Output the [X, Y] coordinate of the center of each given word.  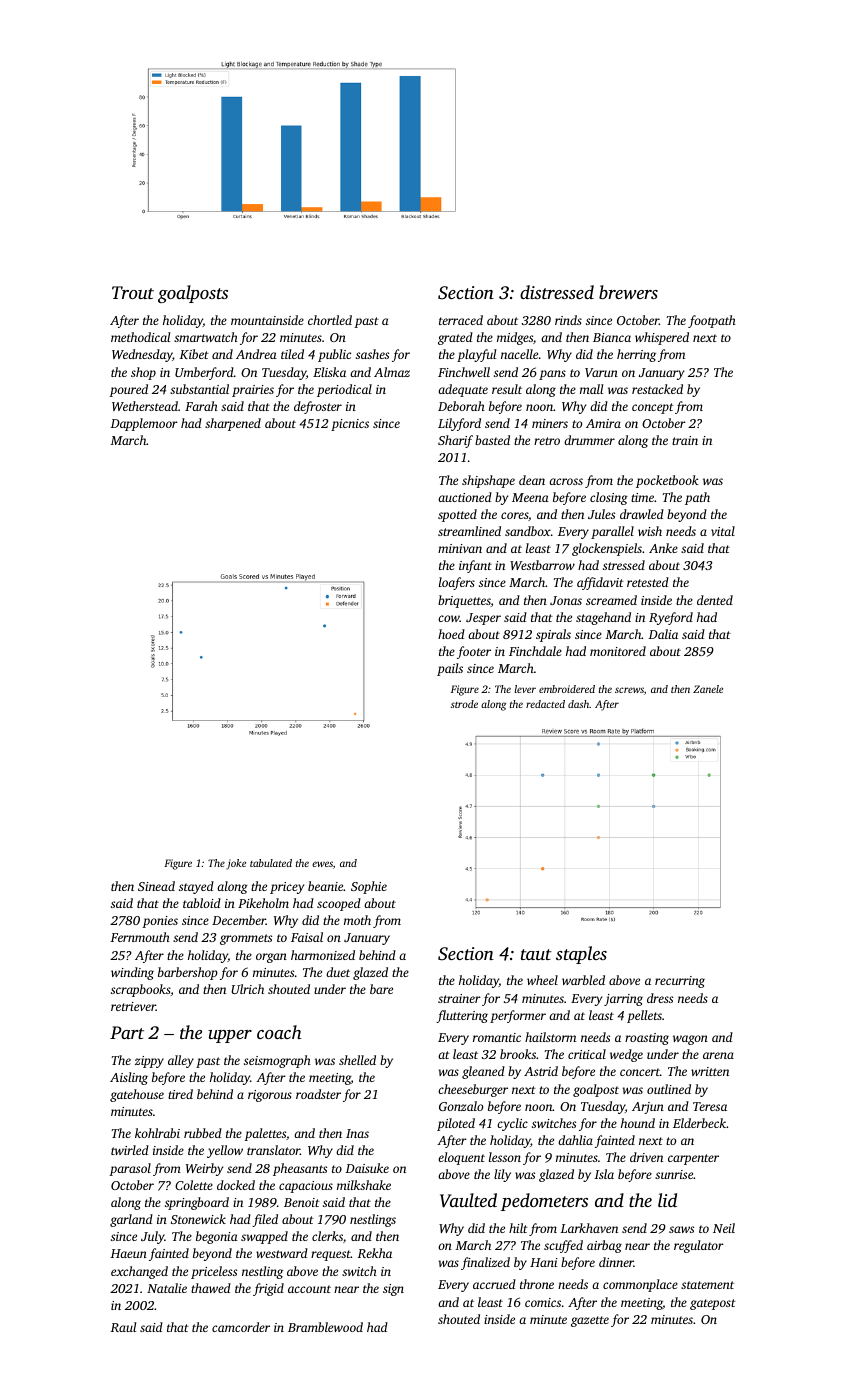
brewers [628, 292]
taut [536, 954]
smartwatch [206, 337]
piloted [456, 1124]
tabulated [271, 863]
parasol [130, 1169]
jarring [623, 1000]
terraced [461, 320]
